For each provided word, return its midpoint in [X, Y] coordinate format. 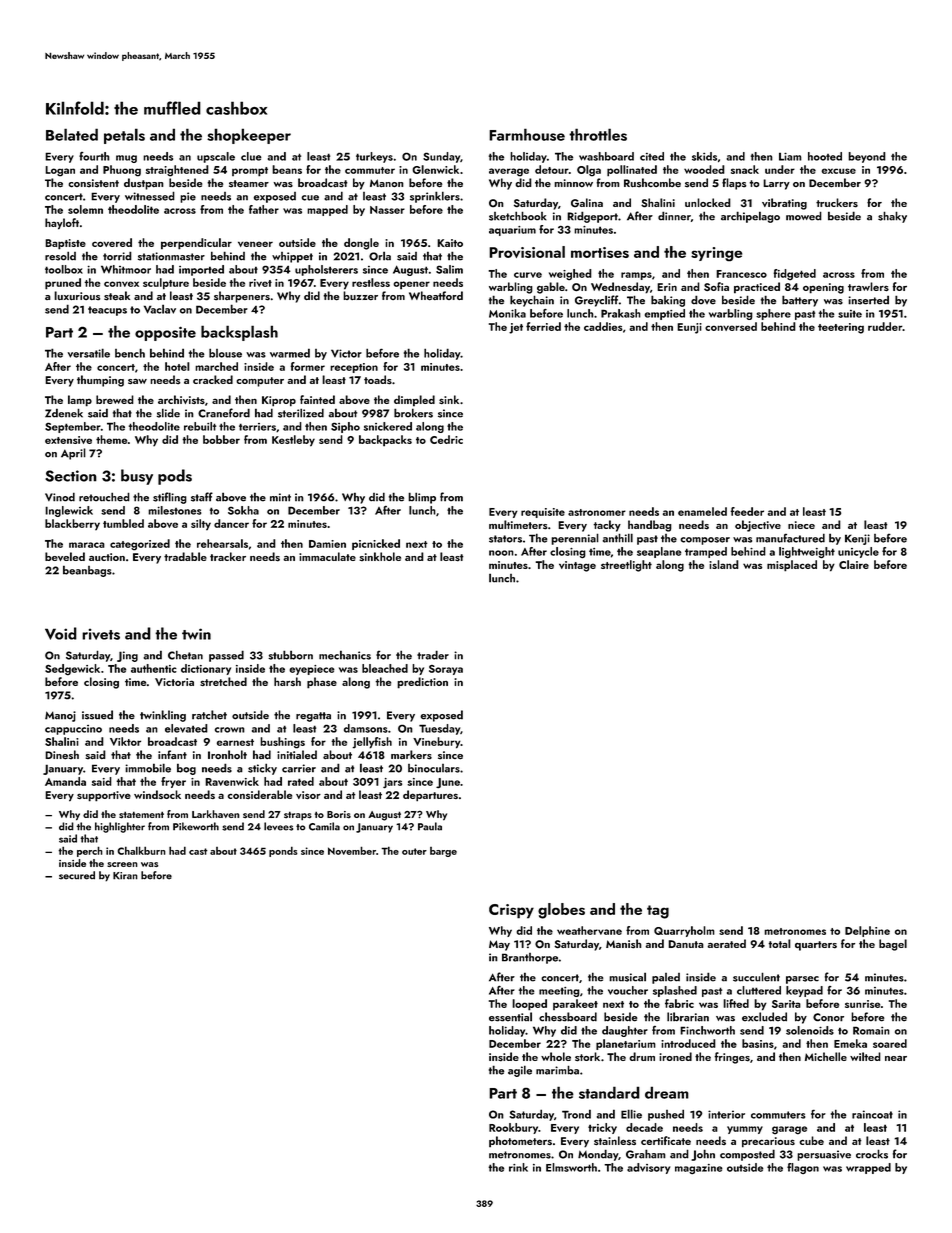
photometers [520, 1142]
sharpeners [242, 297]
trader [433, 655]
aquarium [512, 231]
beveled [65, 556]
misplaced [792, 566]
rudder [885, 326]
